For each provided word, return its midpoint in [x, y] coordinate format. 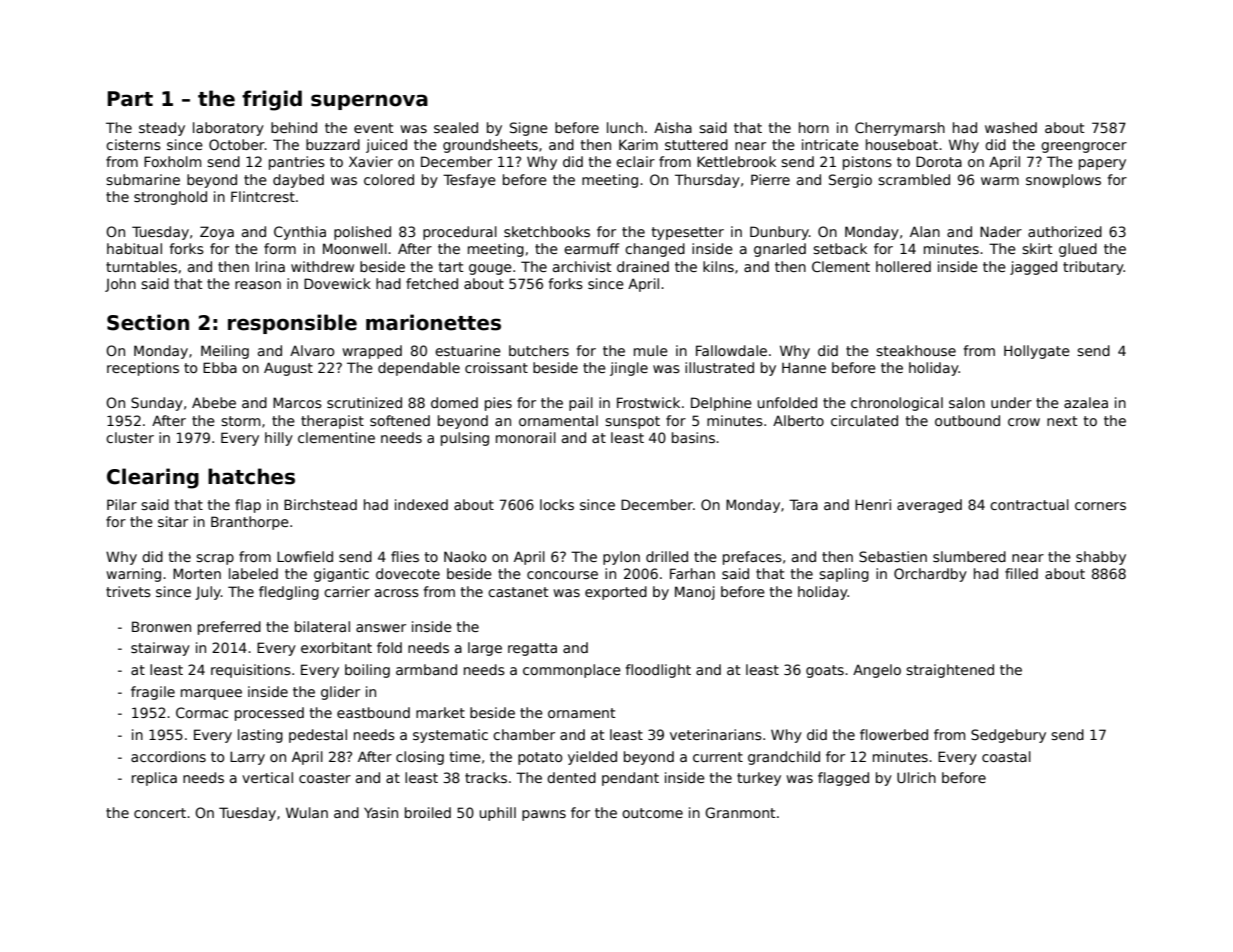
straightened [950, 671]
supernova [369, 102]
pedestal [318, 736]
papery [1102, 164]
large [485, 649]
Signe [529, 129]
